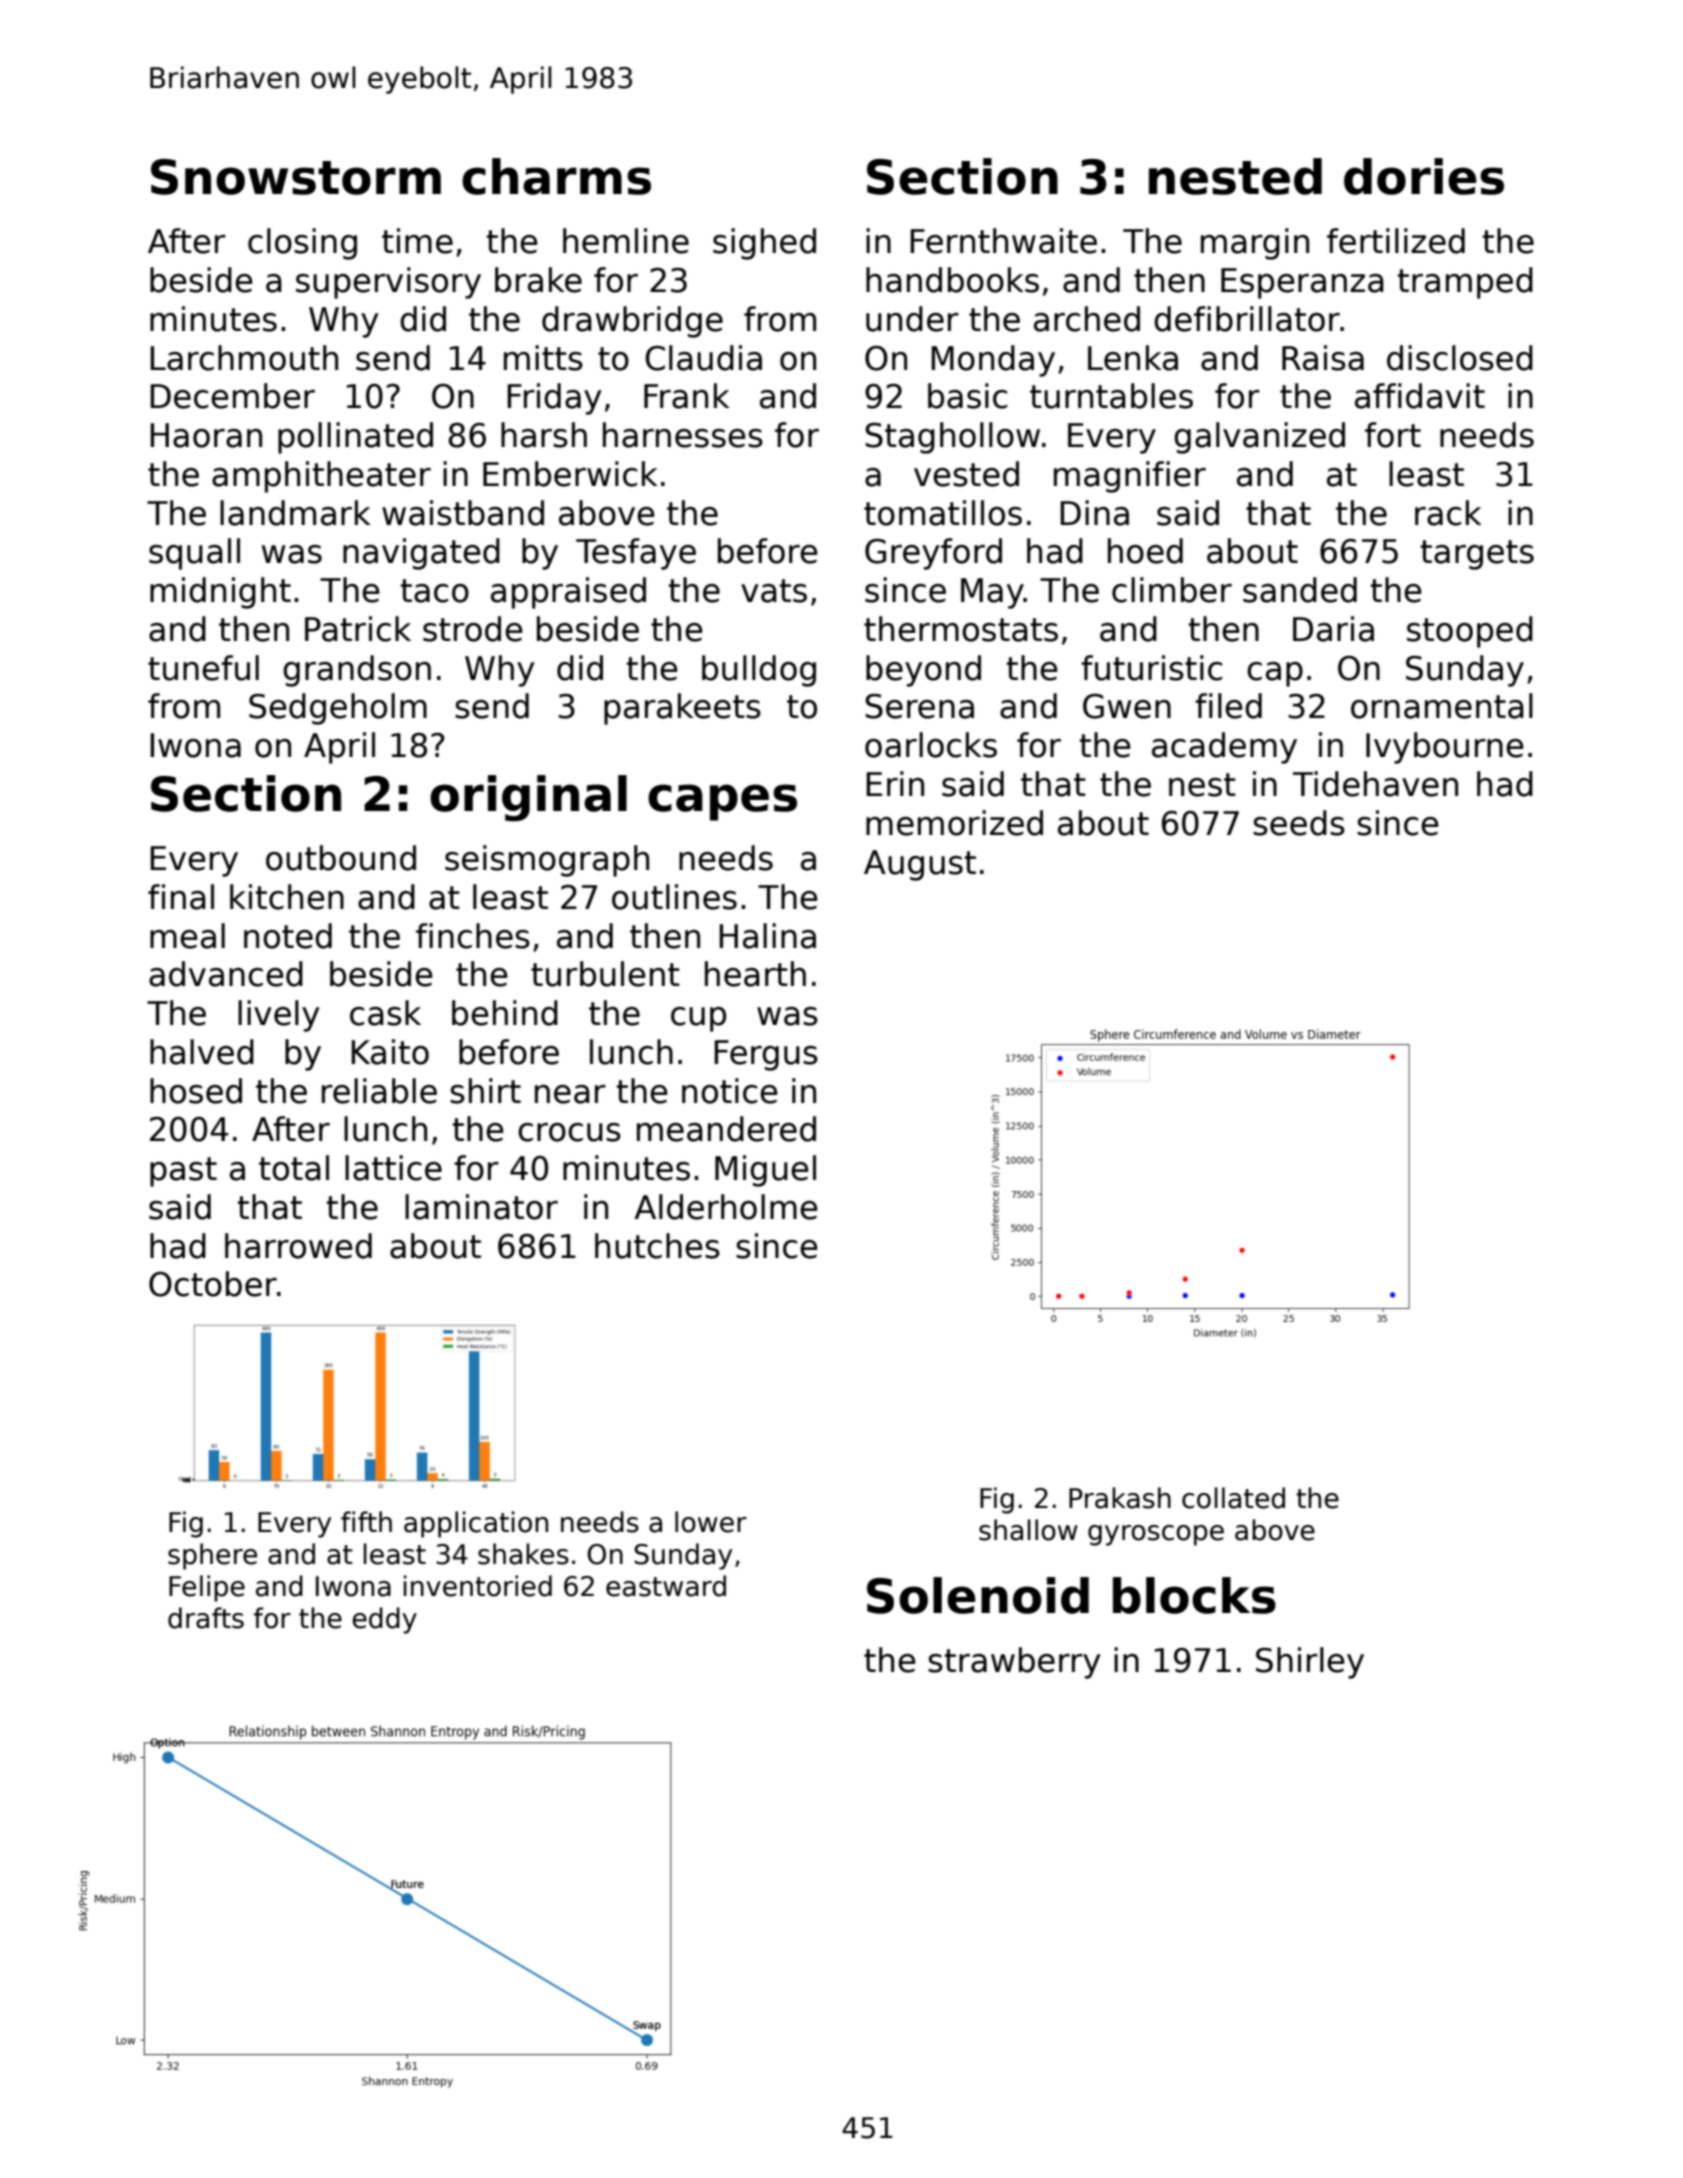  I want to click on notice, so click(730, 1091).
